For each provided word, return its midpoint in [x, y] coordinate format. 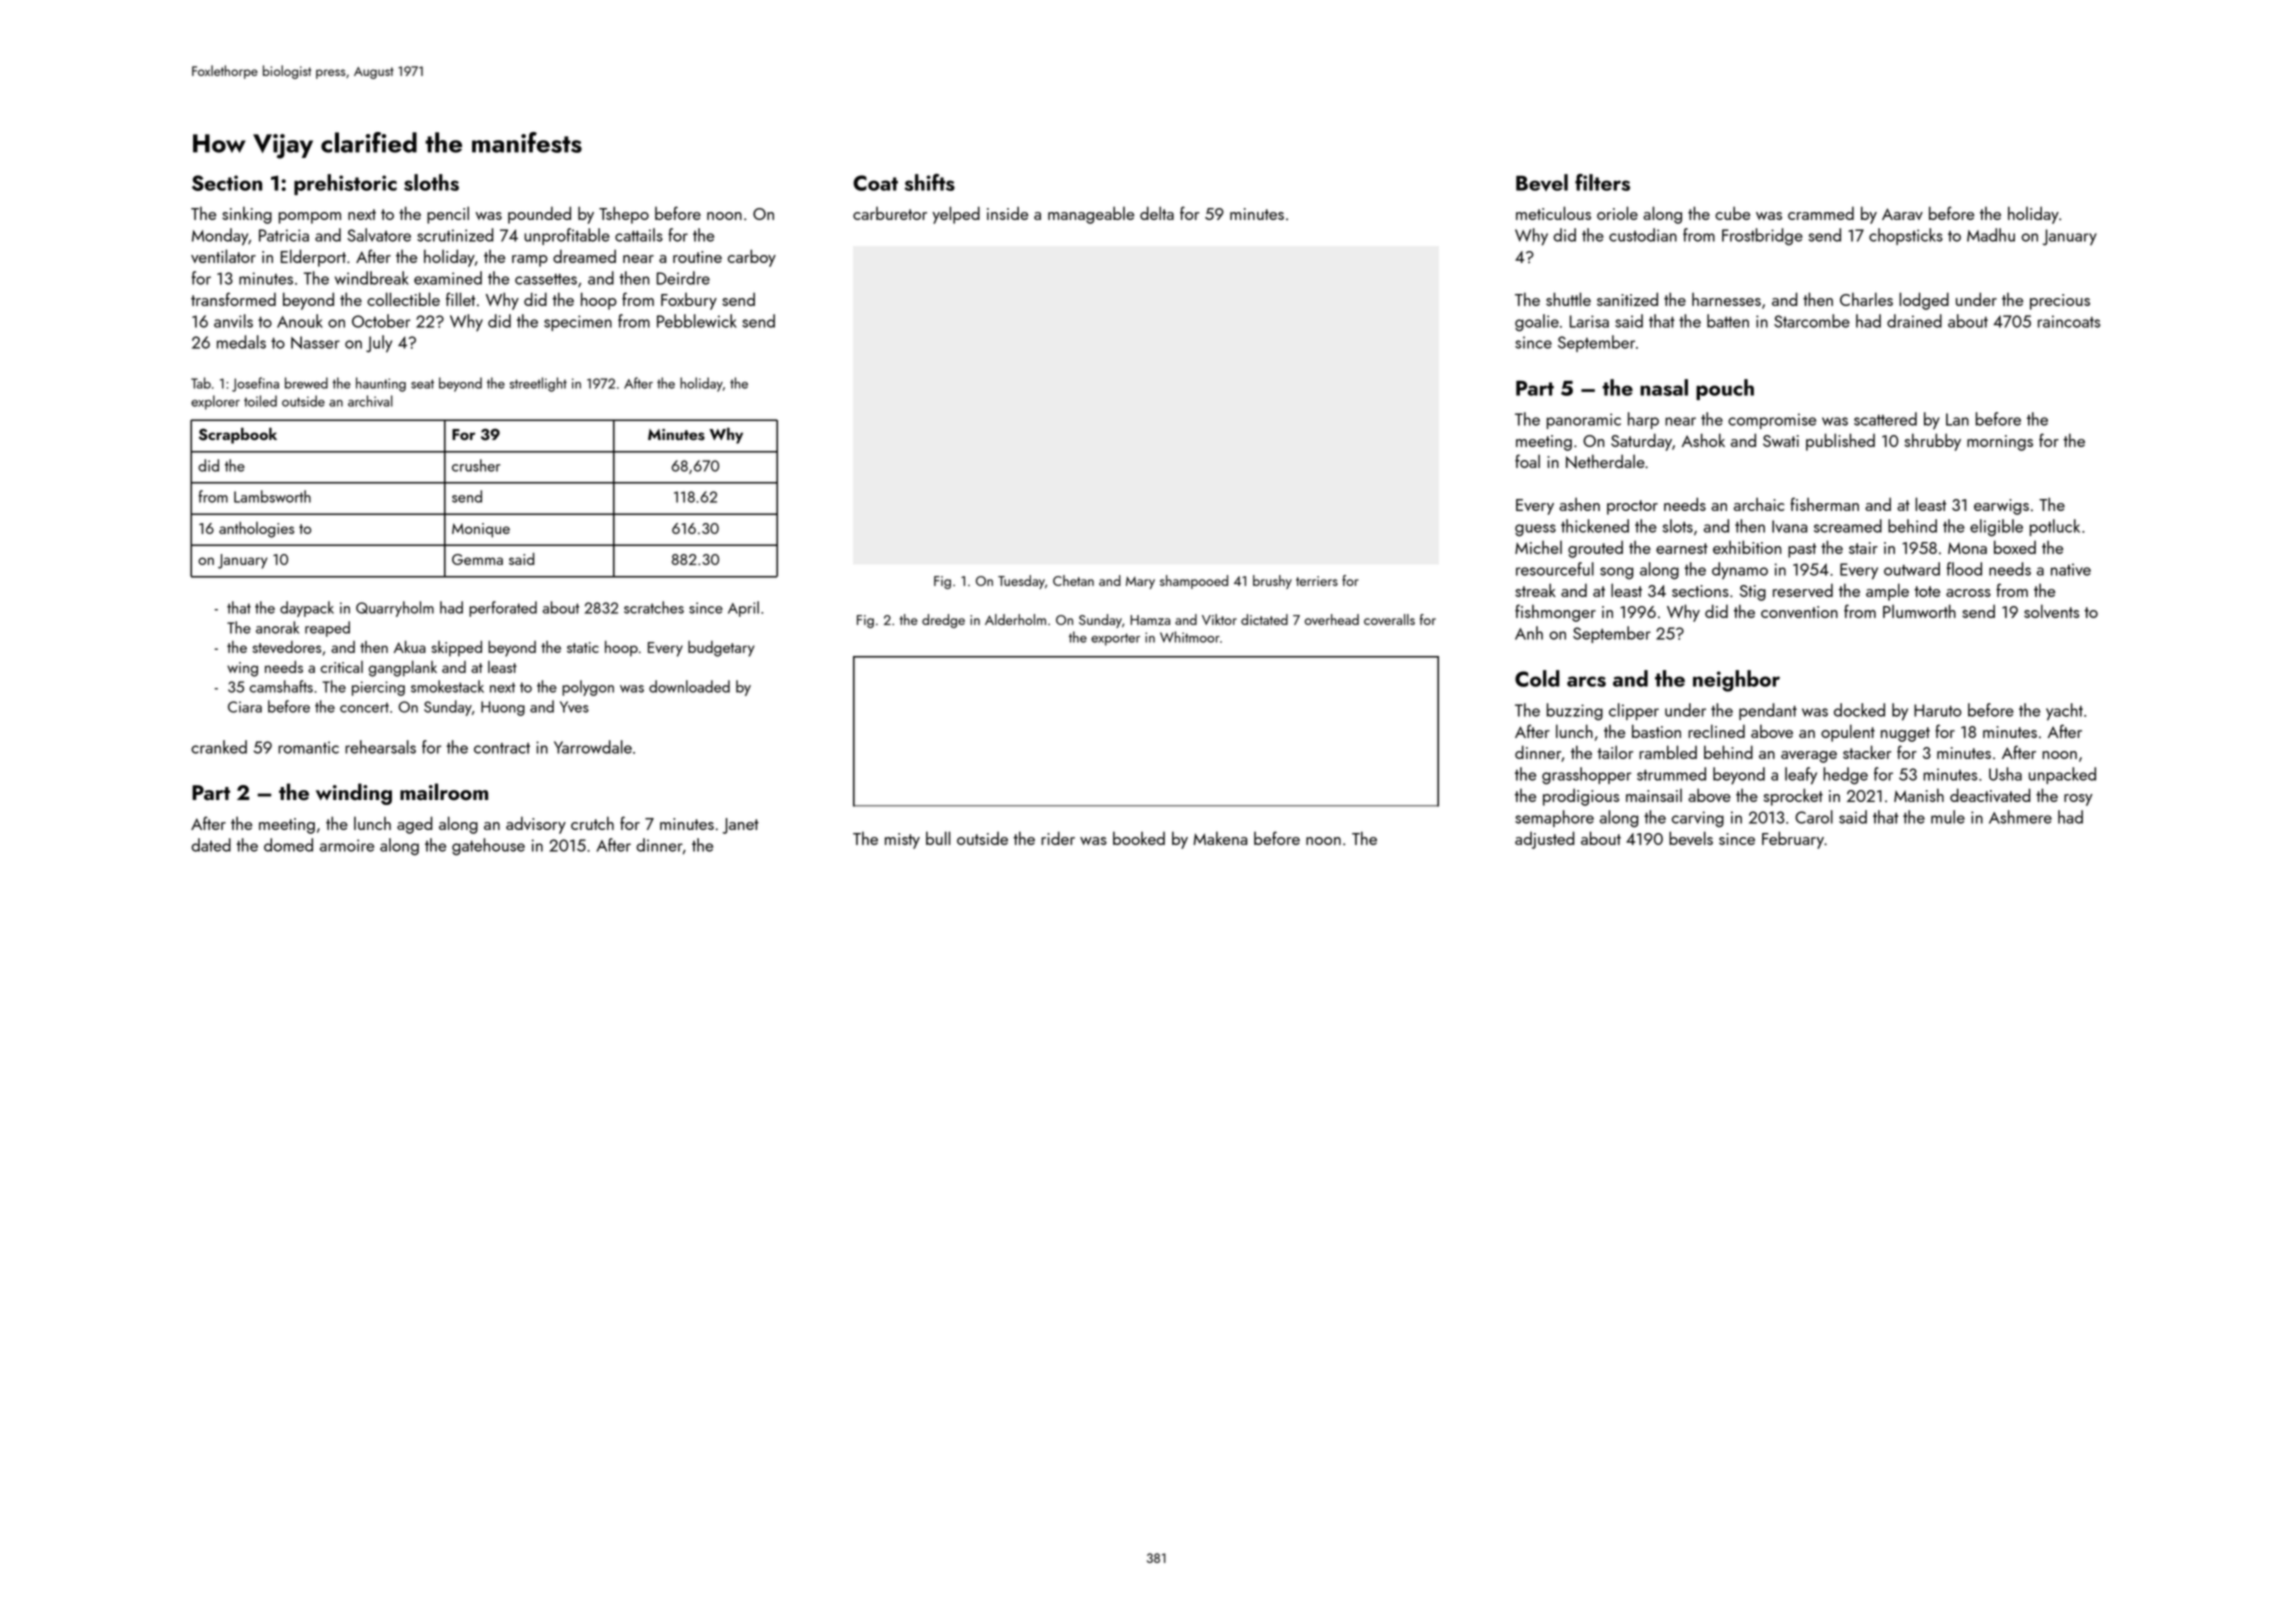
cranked [219, 747]
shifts [930, 182]
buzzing [1575, 712]
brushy [1272, 582]
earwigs [2001, 507]
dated [211, 845]
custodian [1643, 235]
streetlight [538, 384]
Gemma [477, 559]
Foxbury [689, 301]
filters [1602, 182]
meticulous [1553, 213]
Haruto [1937, 710]
